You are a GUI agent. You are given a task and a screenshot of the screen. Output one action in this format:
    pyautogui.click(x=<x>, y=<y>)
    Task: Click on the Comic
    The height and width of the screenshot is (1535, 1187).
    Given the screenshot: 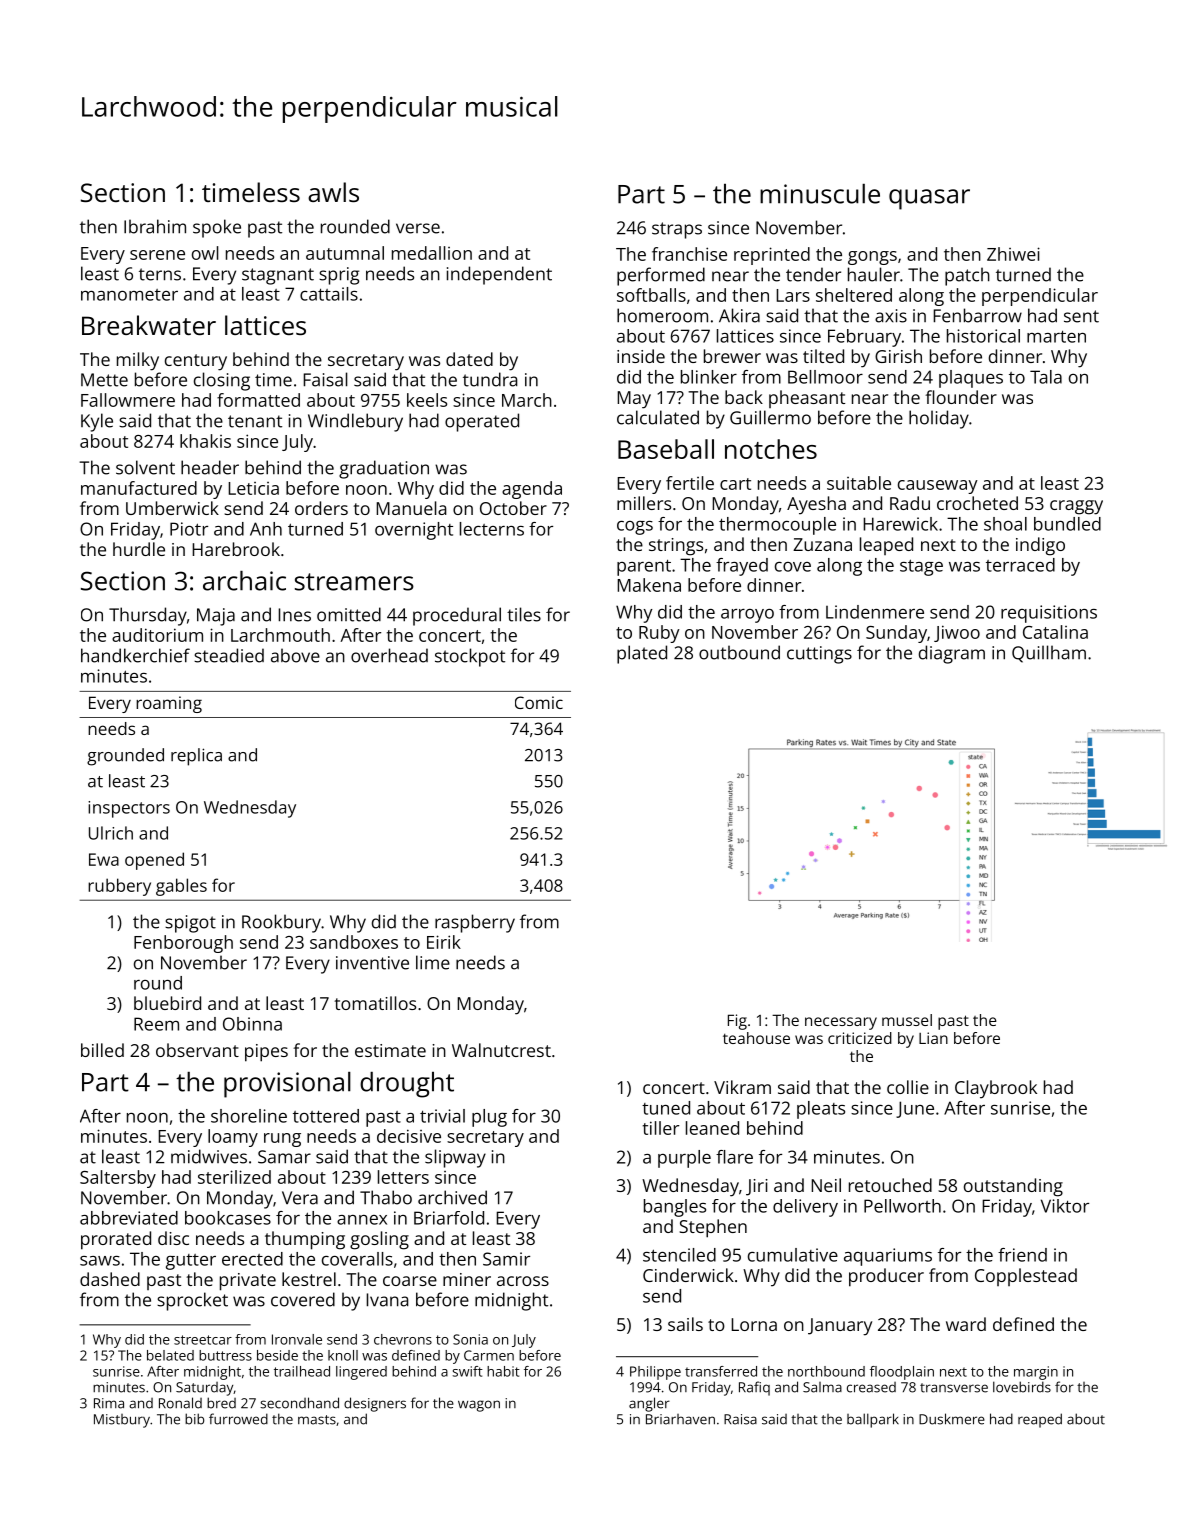 What is the action you would take?
    pyautogui.click(x=539, y=702)
